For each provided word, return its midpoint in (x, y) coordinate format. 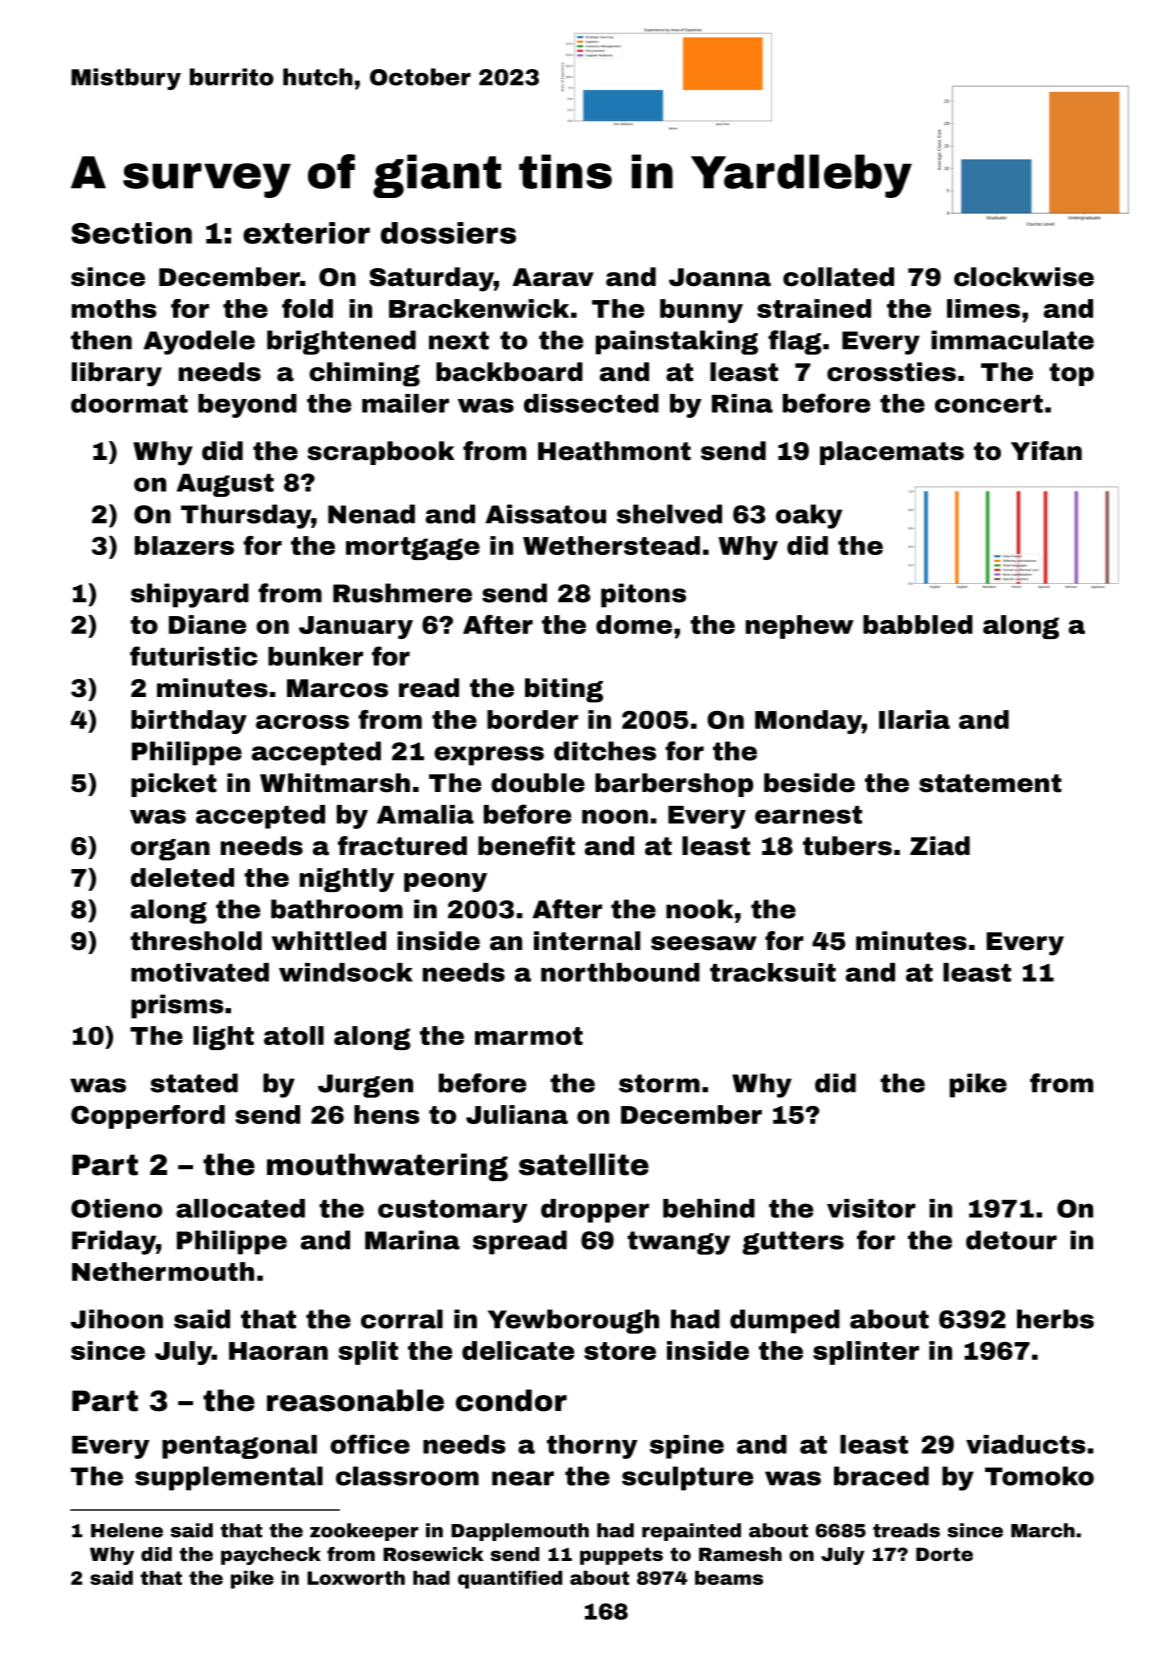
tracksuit (773, 972)
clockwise (1024, 277)
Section (131, 233)
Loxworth (356, 1578)
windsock (346, 972)
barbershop (674, 785)
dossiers (448, 233)
